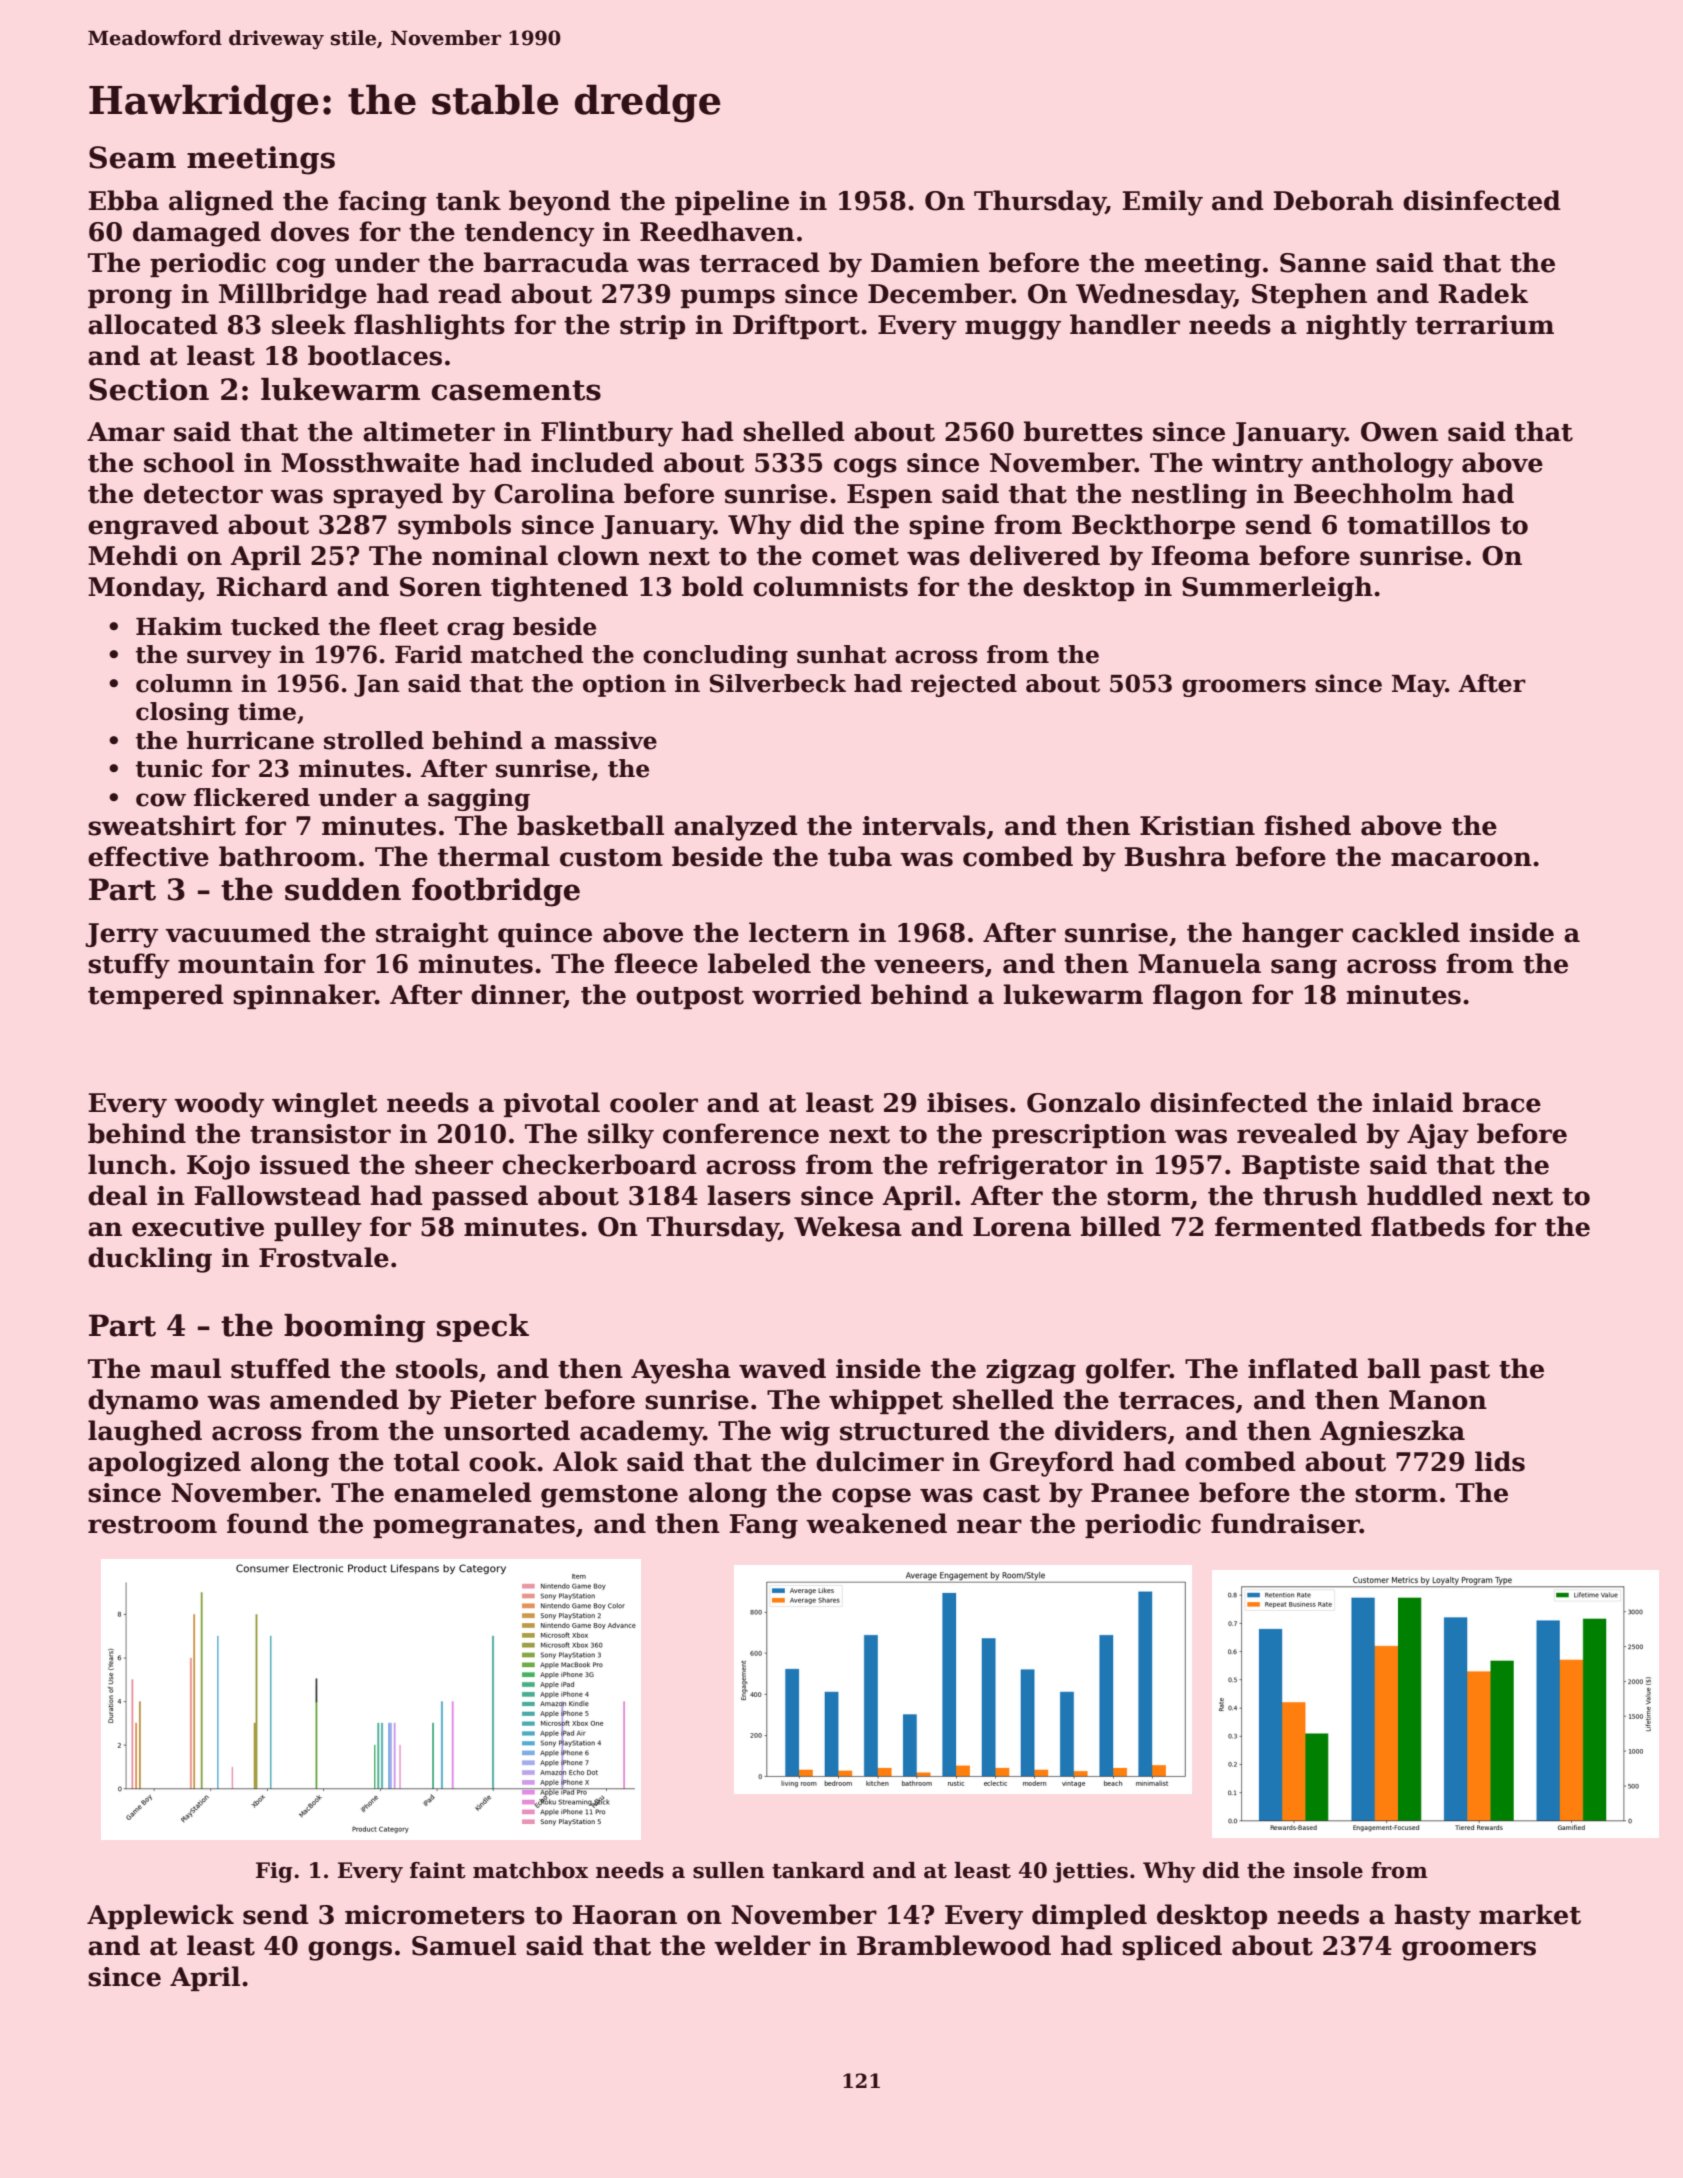 Image resolution: width=1683 pixels, height=2178 pixels. What do you see at coordinates (382, 203) in the screenshot?
I see `facing` at bounding box center [382, 203].
